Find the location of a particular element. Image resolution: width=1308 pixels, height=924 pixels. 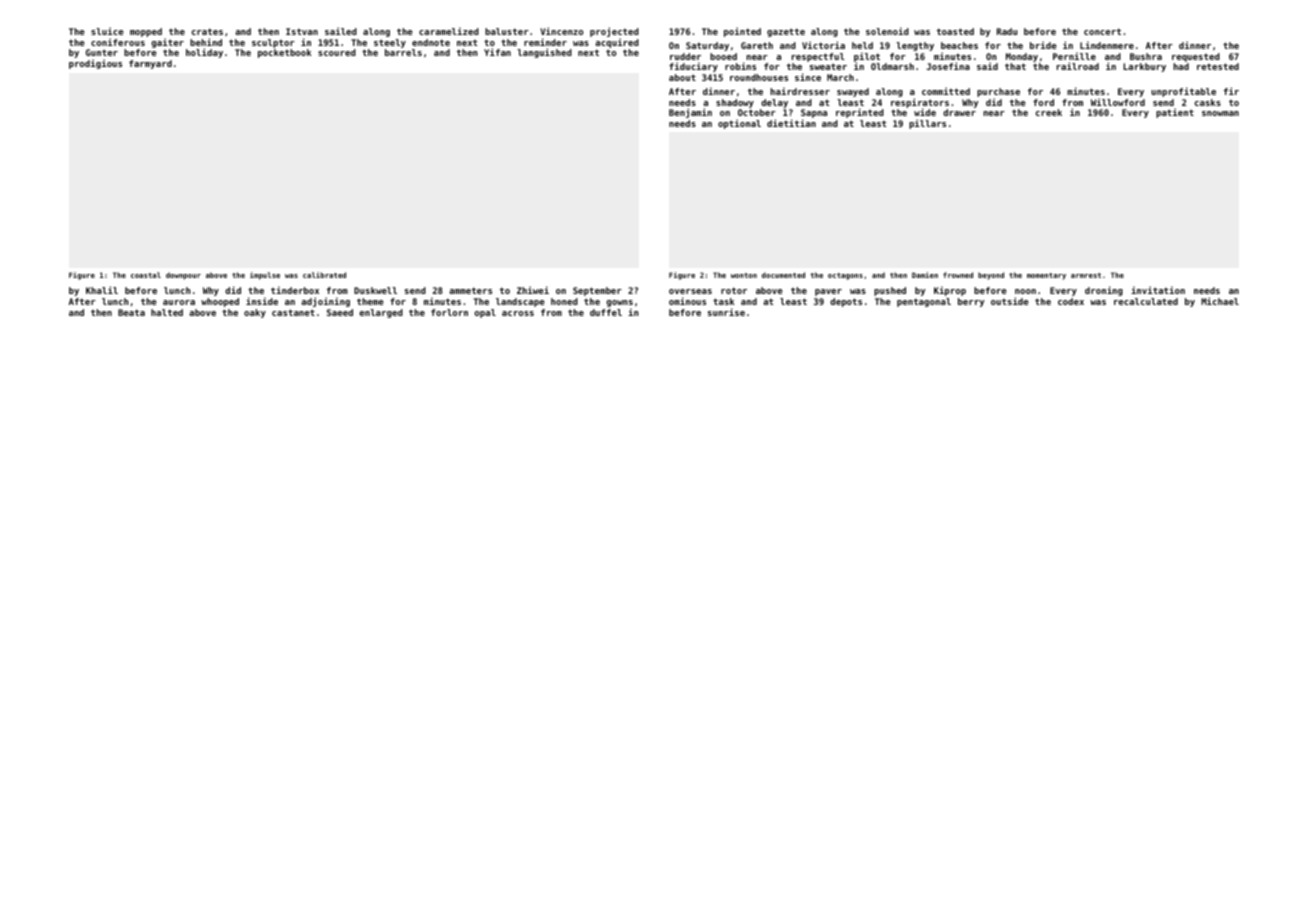

across is located at coordinates (518, 313).
